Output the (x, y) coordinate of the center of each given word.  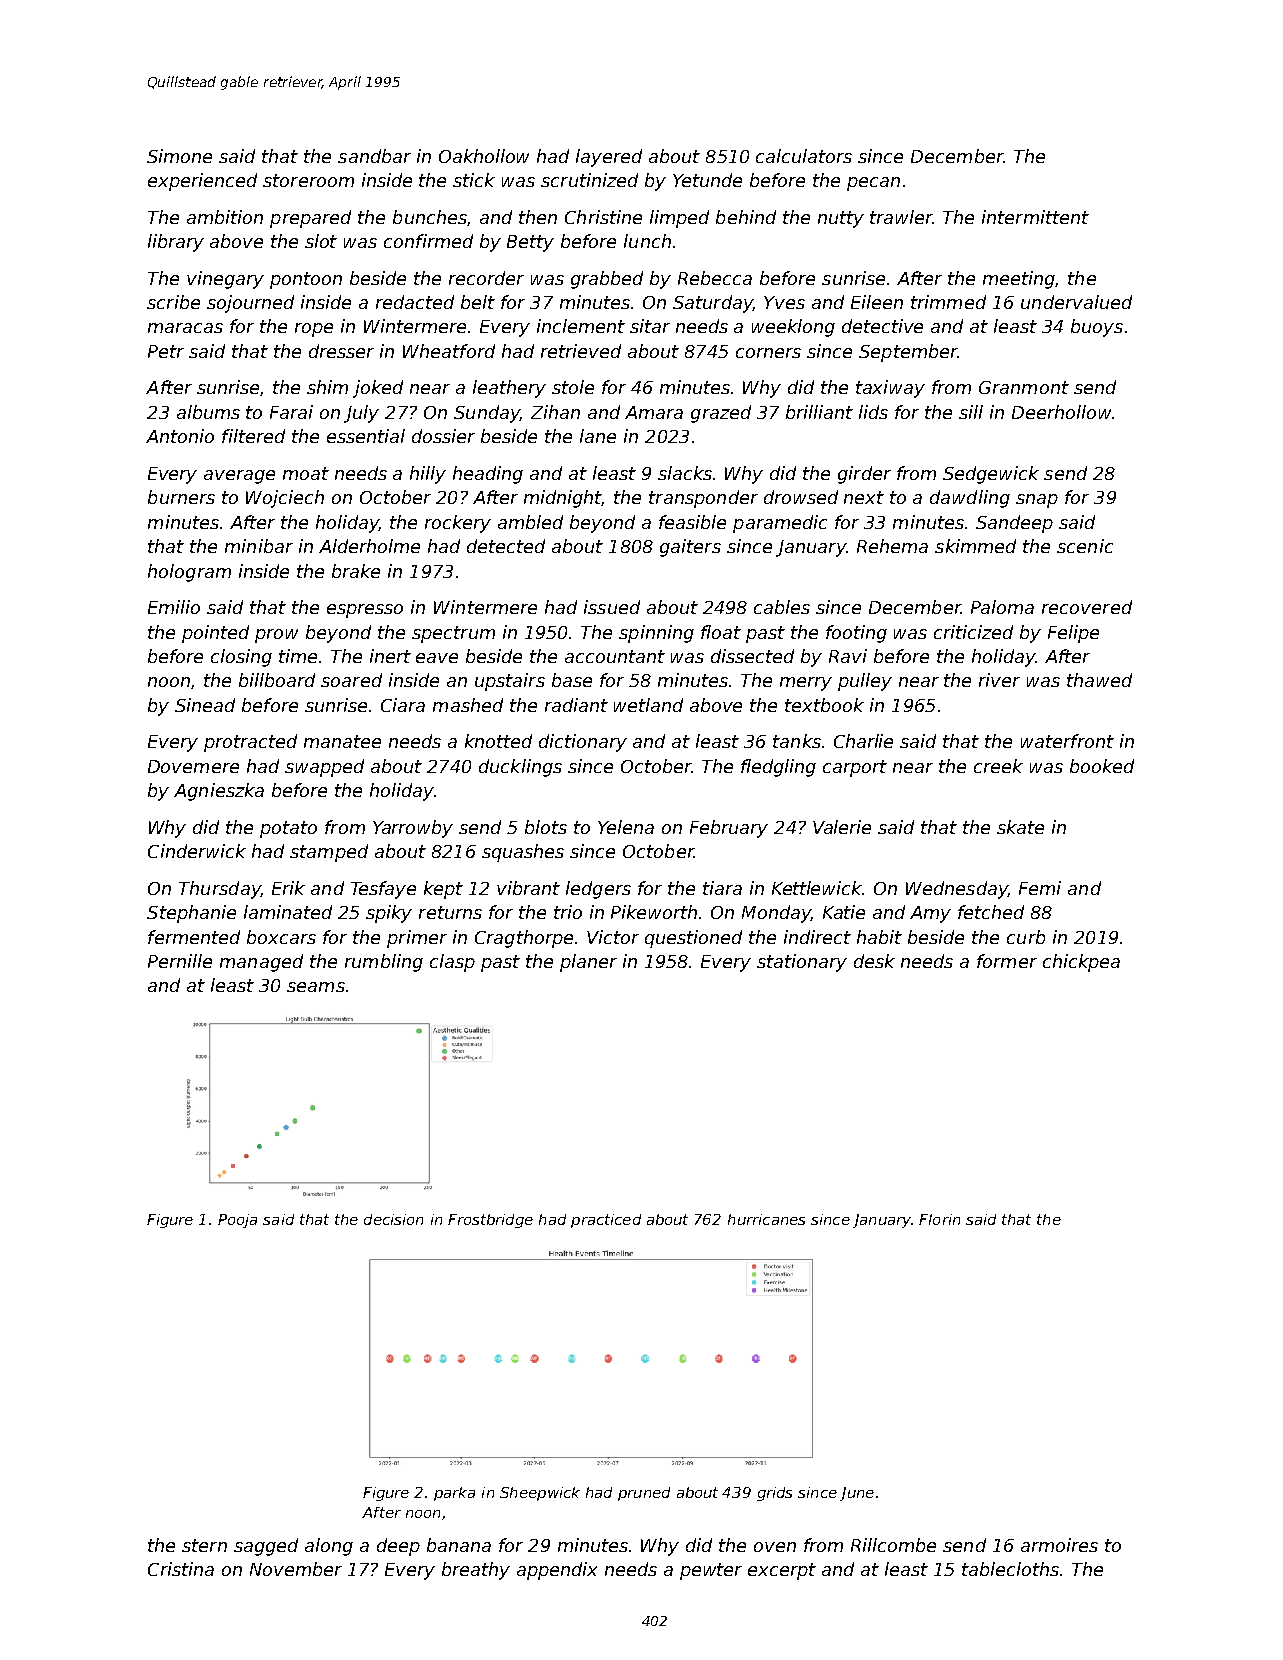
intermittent (1035, 217)
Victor (613, 937)
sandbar (374, 156)
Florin (939, 1219)
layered (609, 158)
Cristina (181, 1569)
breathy (476, 1571)
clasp (452, 963)
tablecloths (1010, 1569)
